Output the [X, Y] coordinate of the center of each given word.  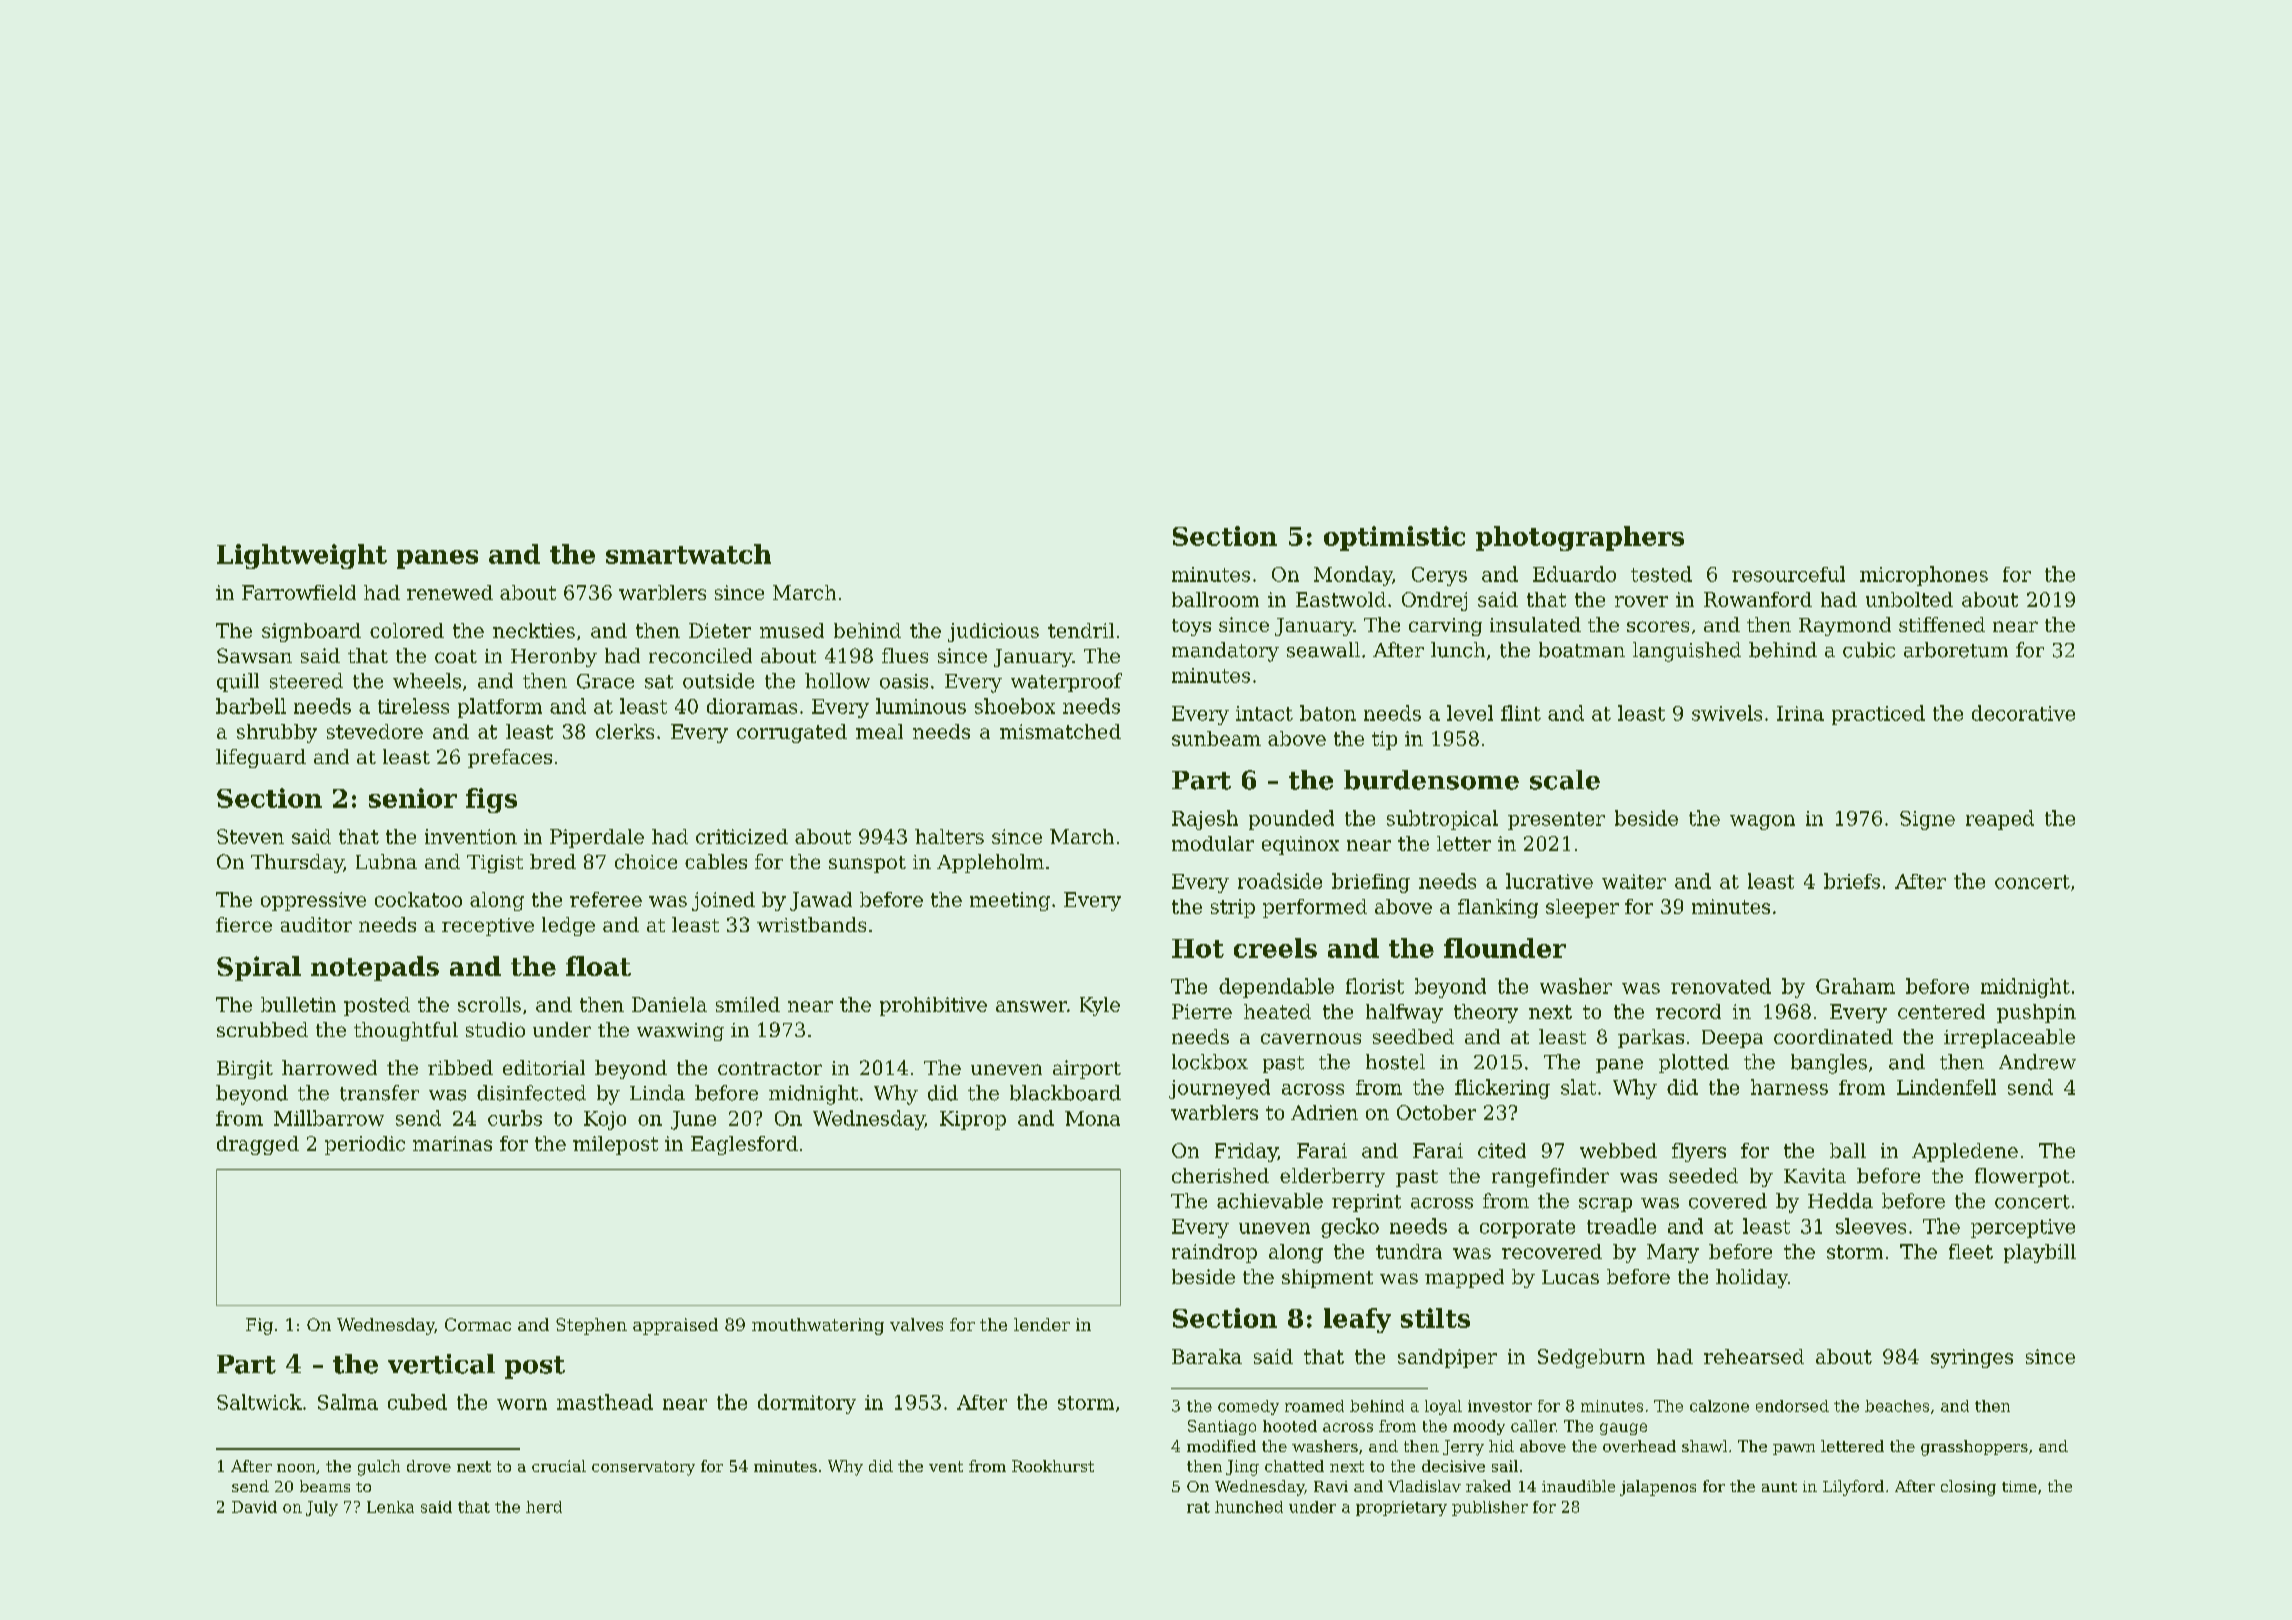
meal [879, 731]
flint [1521, 713]
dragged [258, 1145]
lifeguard [261, 758]
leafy [1357, 1320]
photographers [1580, 538]
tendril [1081, 630]
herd [544, 1507]
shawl [1704, 1446]
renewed [450, 592]
